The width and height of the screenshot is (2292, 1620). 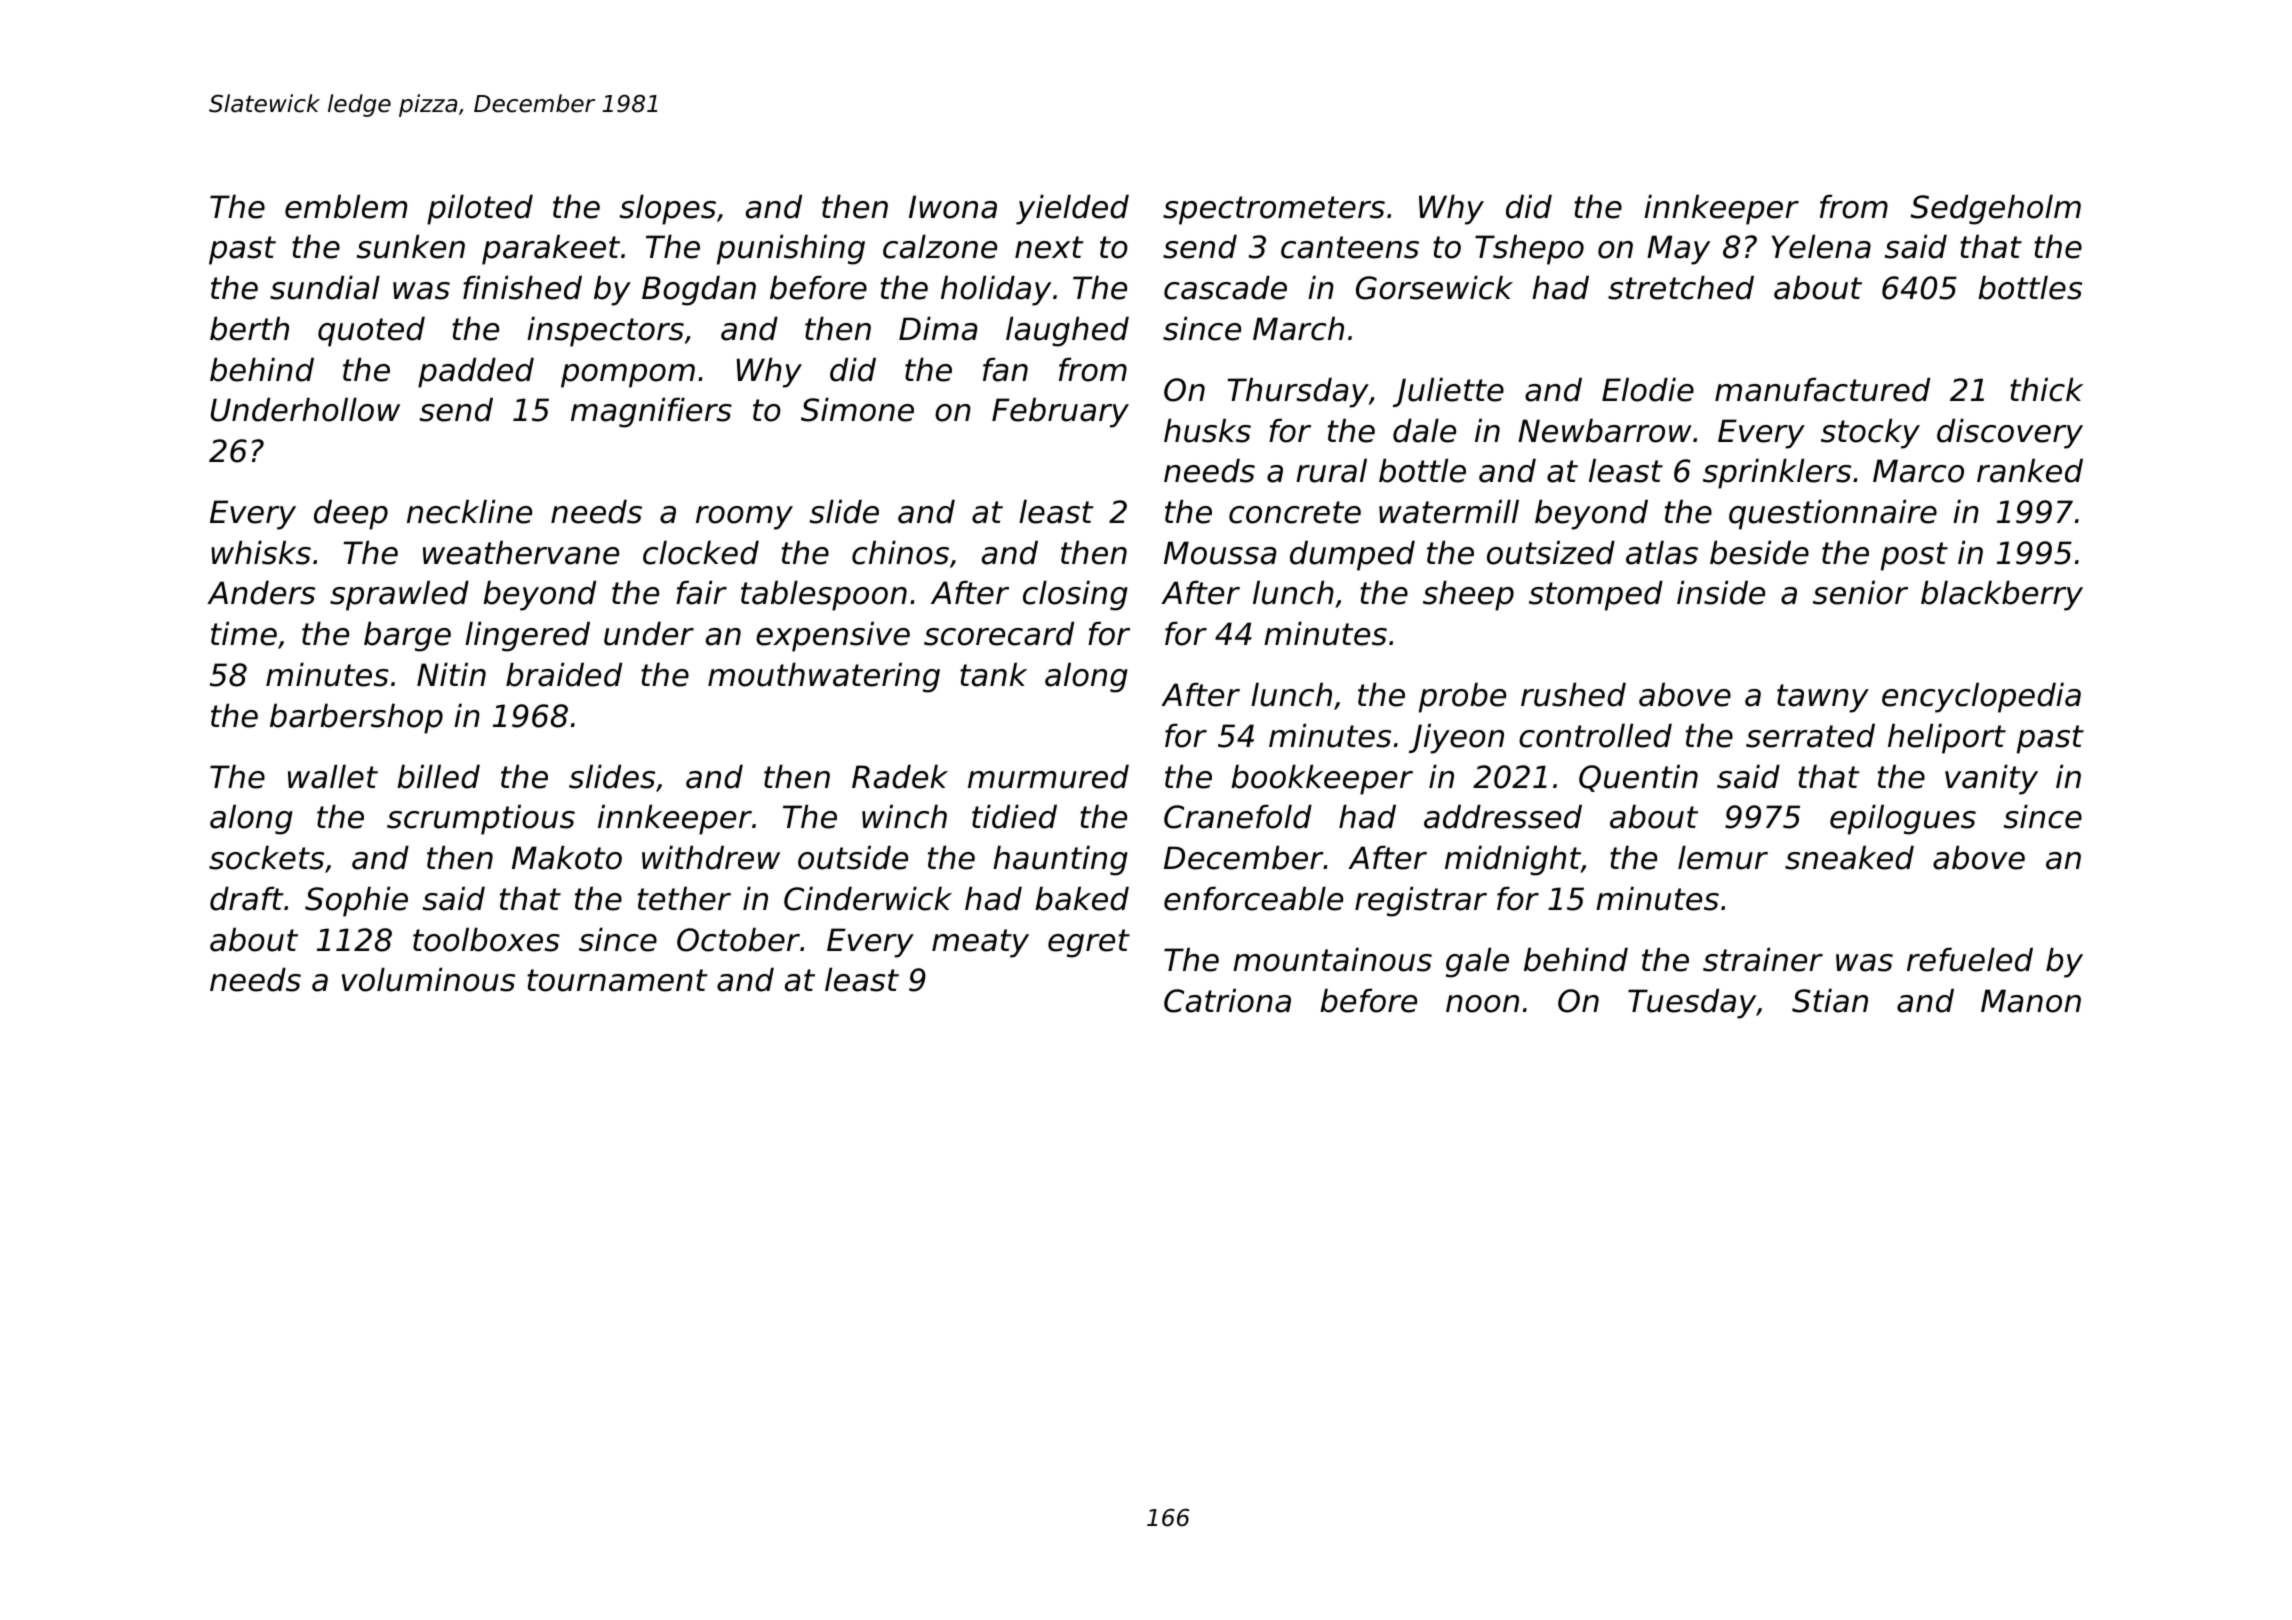 I want to click on noon, so click(x=1482, y=1004).
